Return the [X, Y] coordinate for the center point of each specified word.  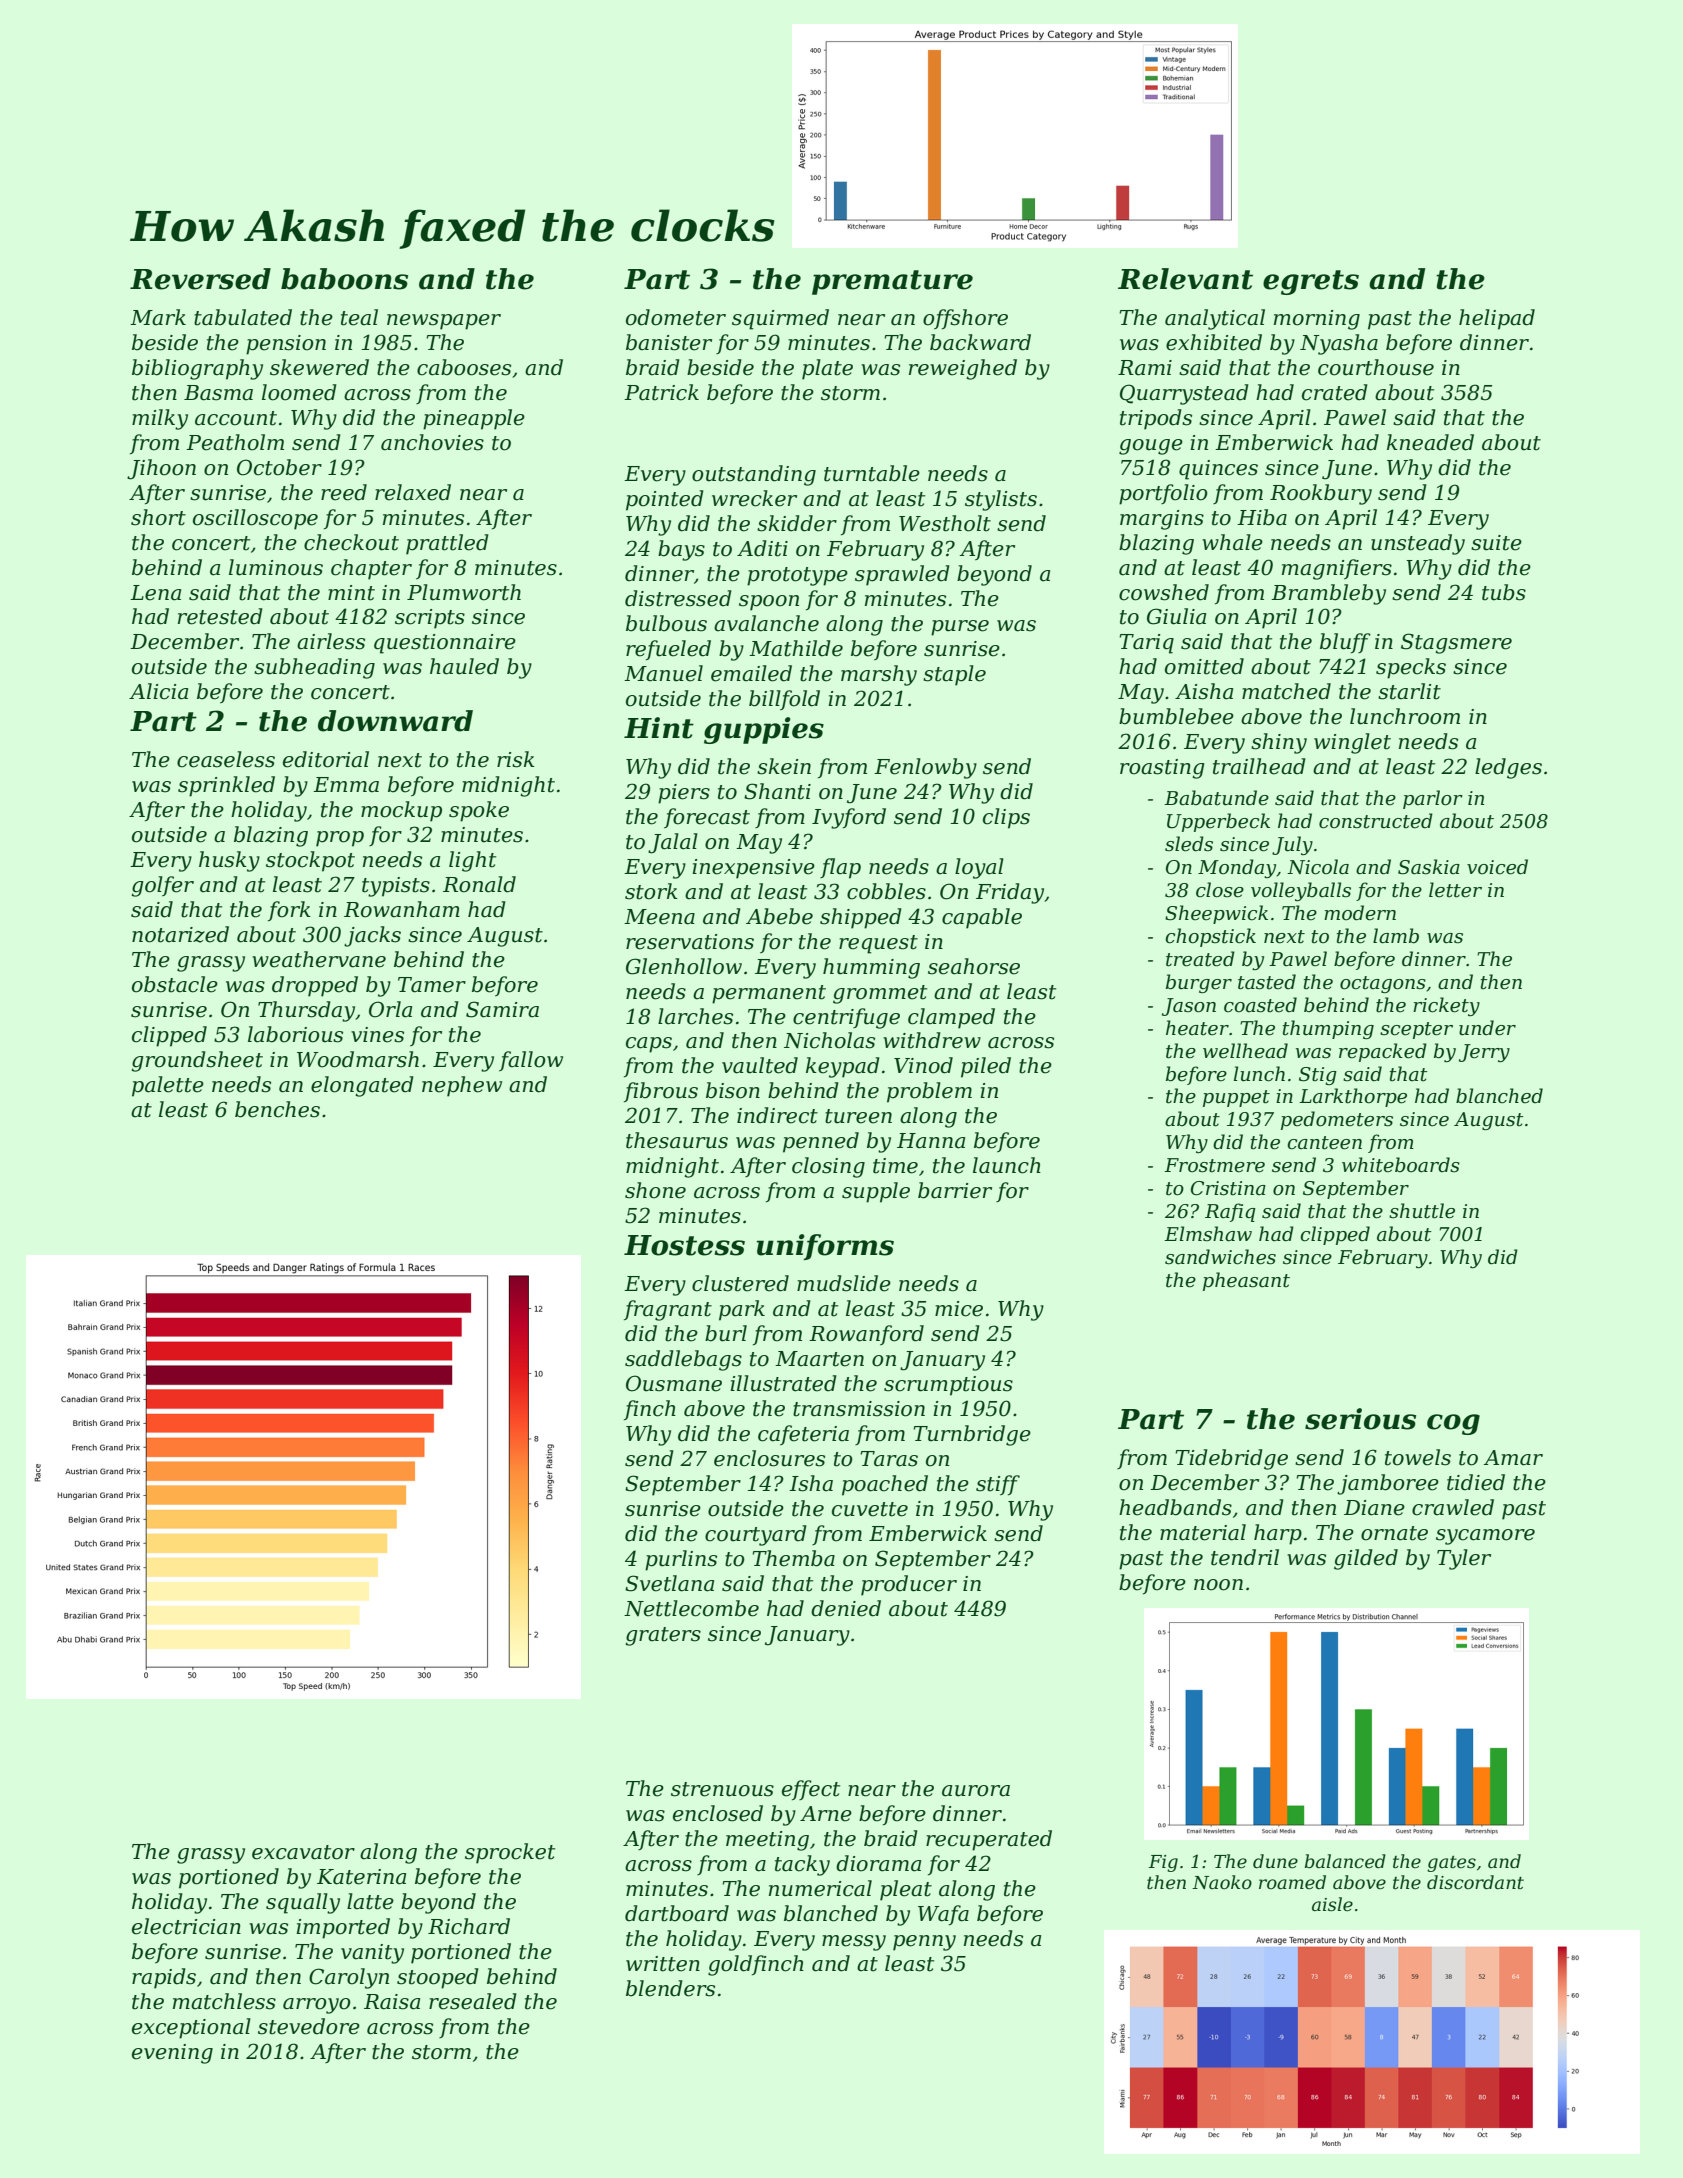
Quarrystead [1184, 394]
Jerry [1484, 1053]
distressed [678, 598]
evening [172, 2054]
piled [986, 1067]
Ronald [479, 884]
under [1487, 1028]
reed [344, 492]
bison [733, 1090]
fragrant [668, 1310]
